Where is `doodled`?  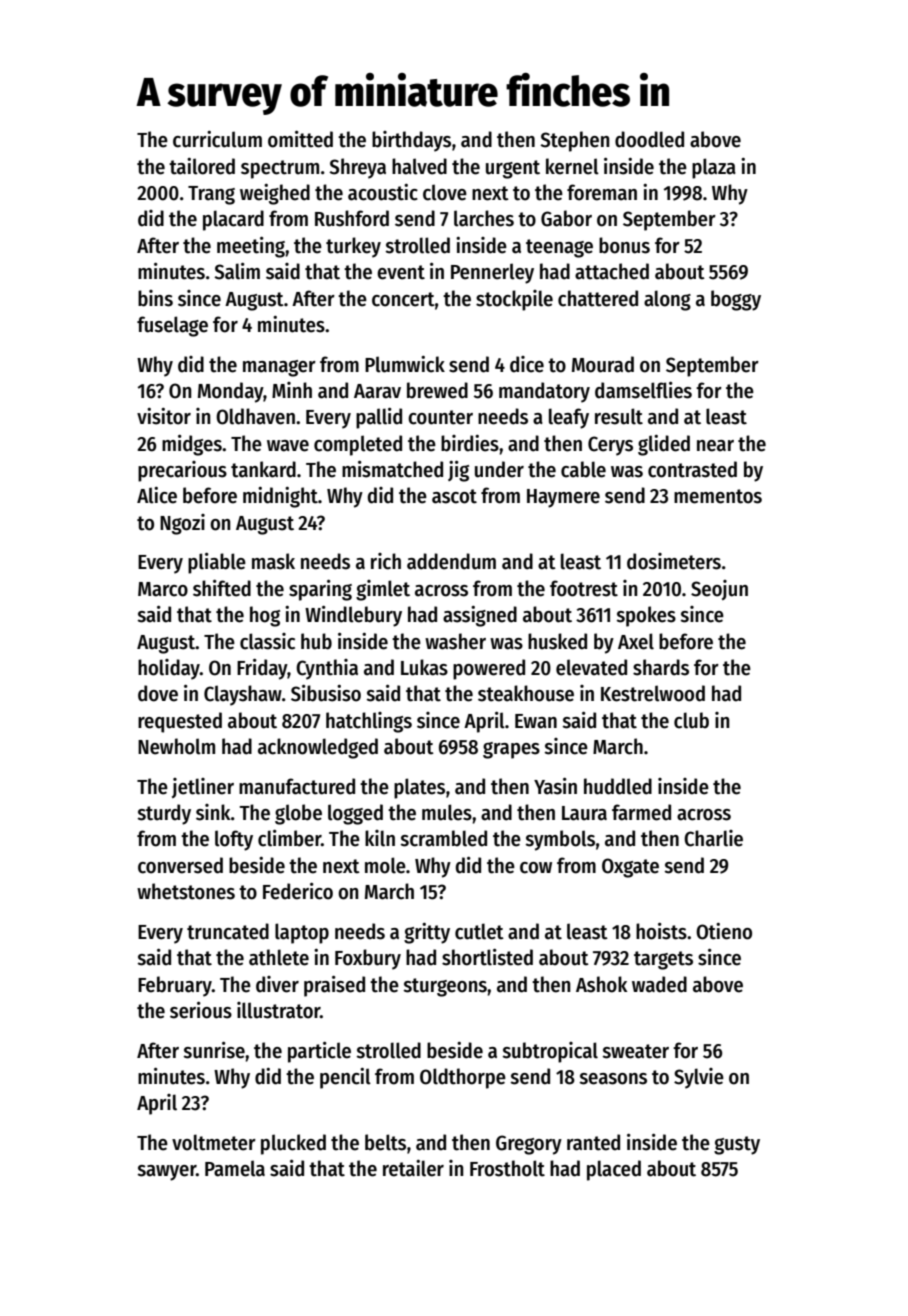 doodled is located at coordinates (649, 139).
